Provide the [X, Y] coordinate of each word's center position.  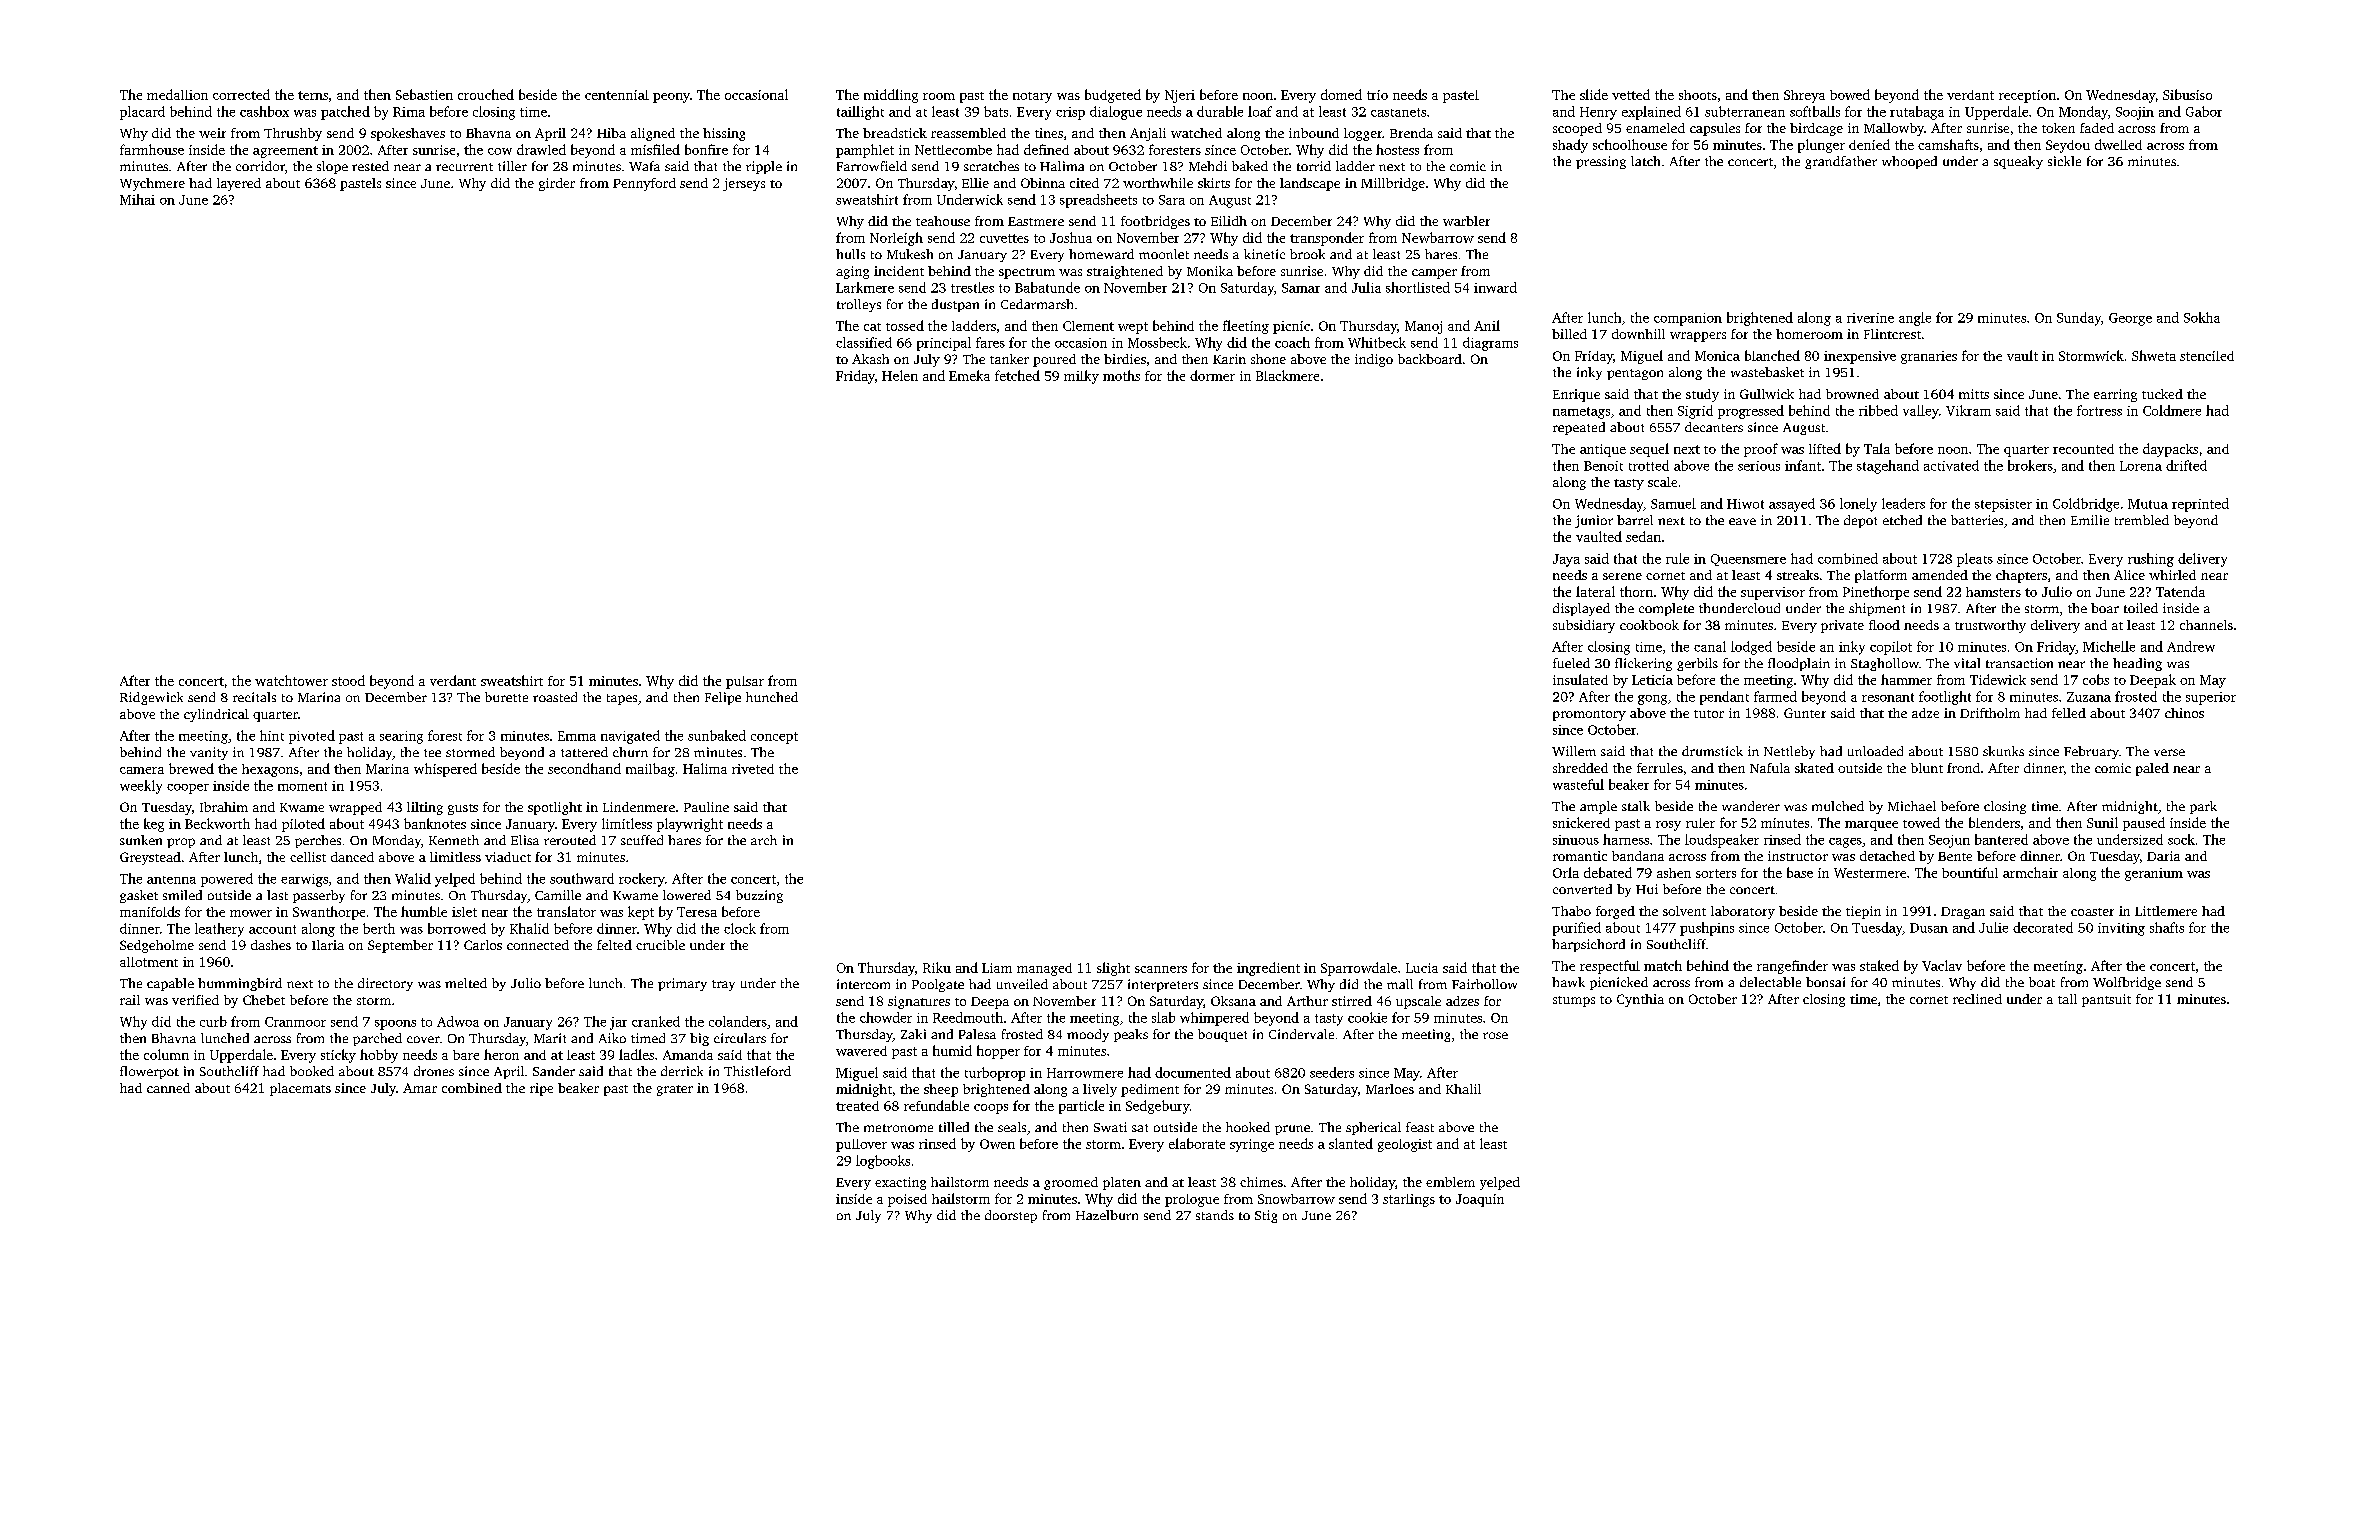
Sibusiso [2187, 94]
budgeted [1113, 96]
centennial [617, 95]
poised [907, 1200]
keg [154, 825]
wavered [861, 1051]
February [2091, 752]
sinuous [1576, 840]
